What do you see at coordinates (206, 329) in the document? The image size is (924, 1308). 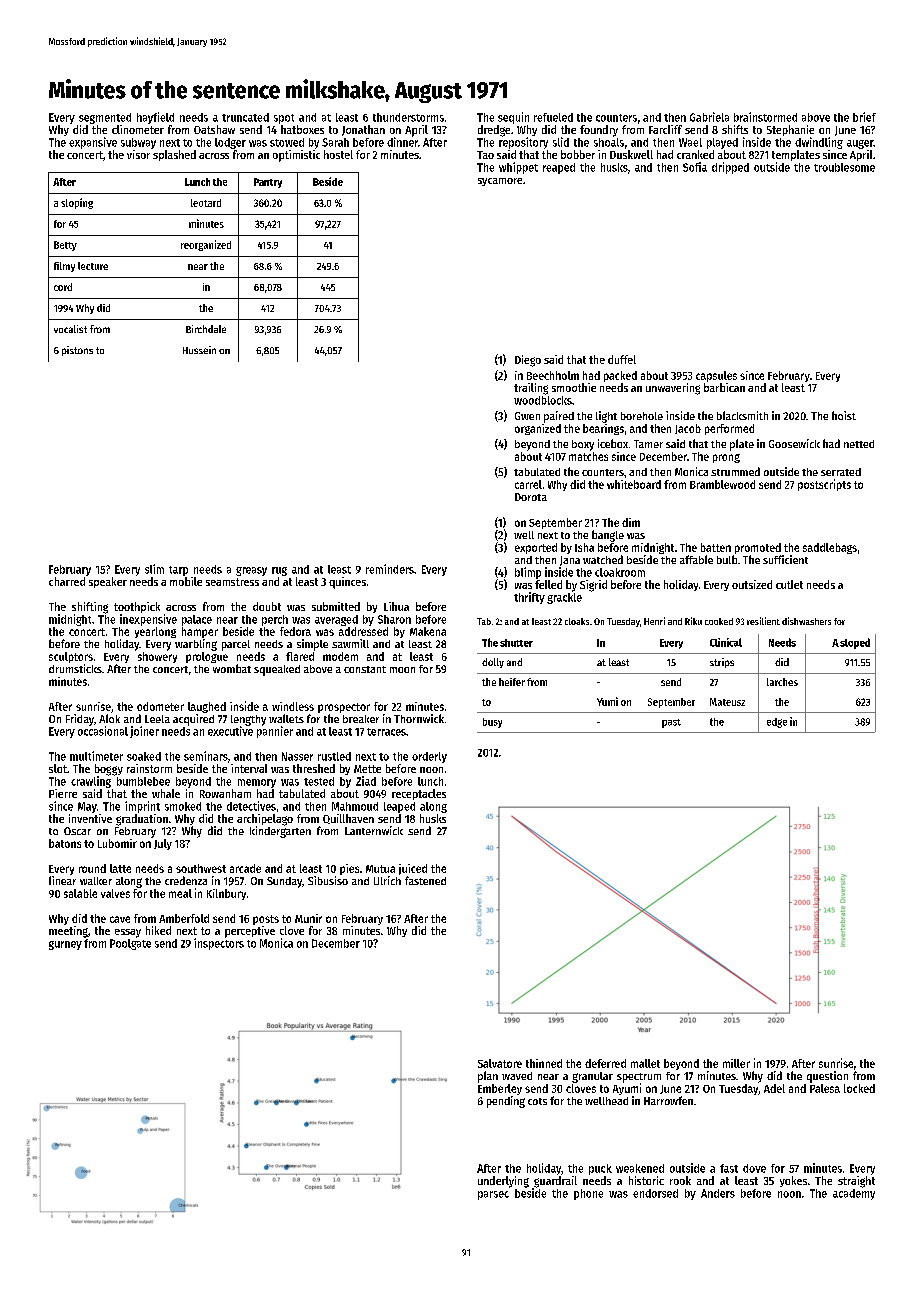 I see `Birchdale` at bounding box center [206, 329].
